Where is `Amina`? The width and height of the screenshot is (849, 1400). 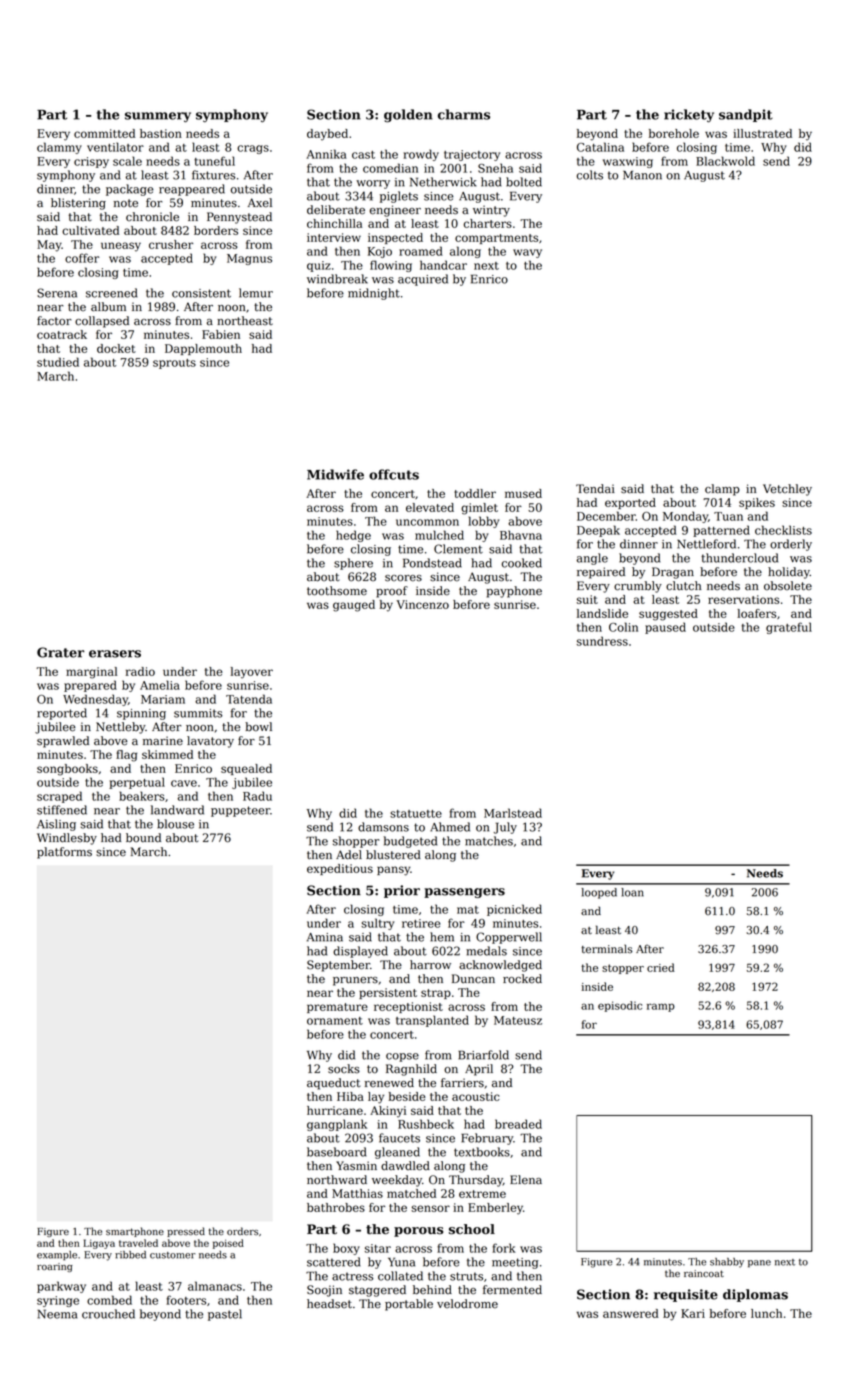
Amina is located at coordinates (325, 937).
